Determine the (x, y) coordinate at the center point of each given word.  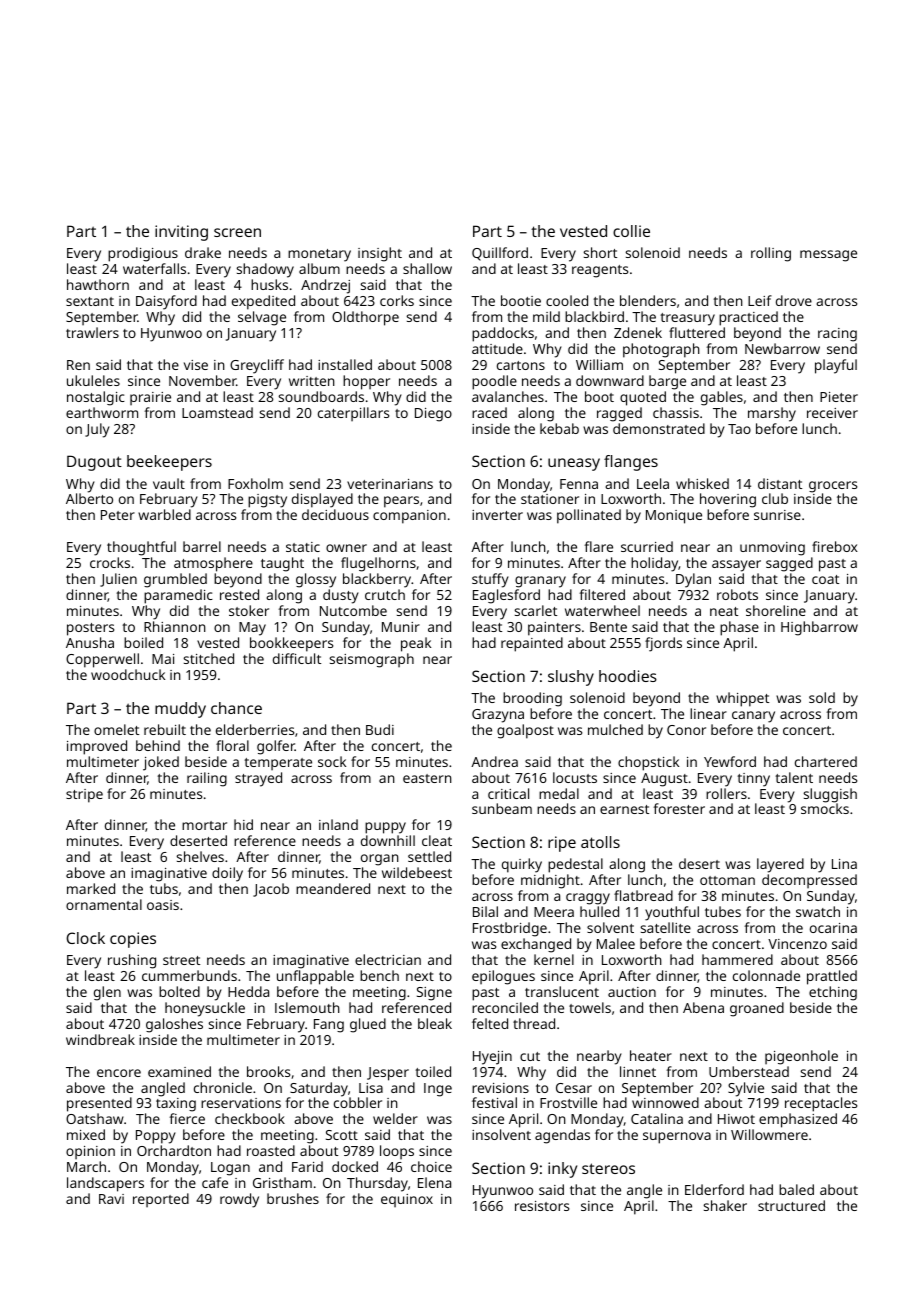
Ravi (111, 1199)
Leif (760, 300)
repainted (532, 644)
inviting (181, 233)
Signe (434, 994)
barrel (202, 546)
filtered (602, 594)
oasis (163, 905)
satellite (666, 927)
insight (380, 254)
